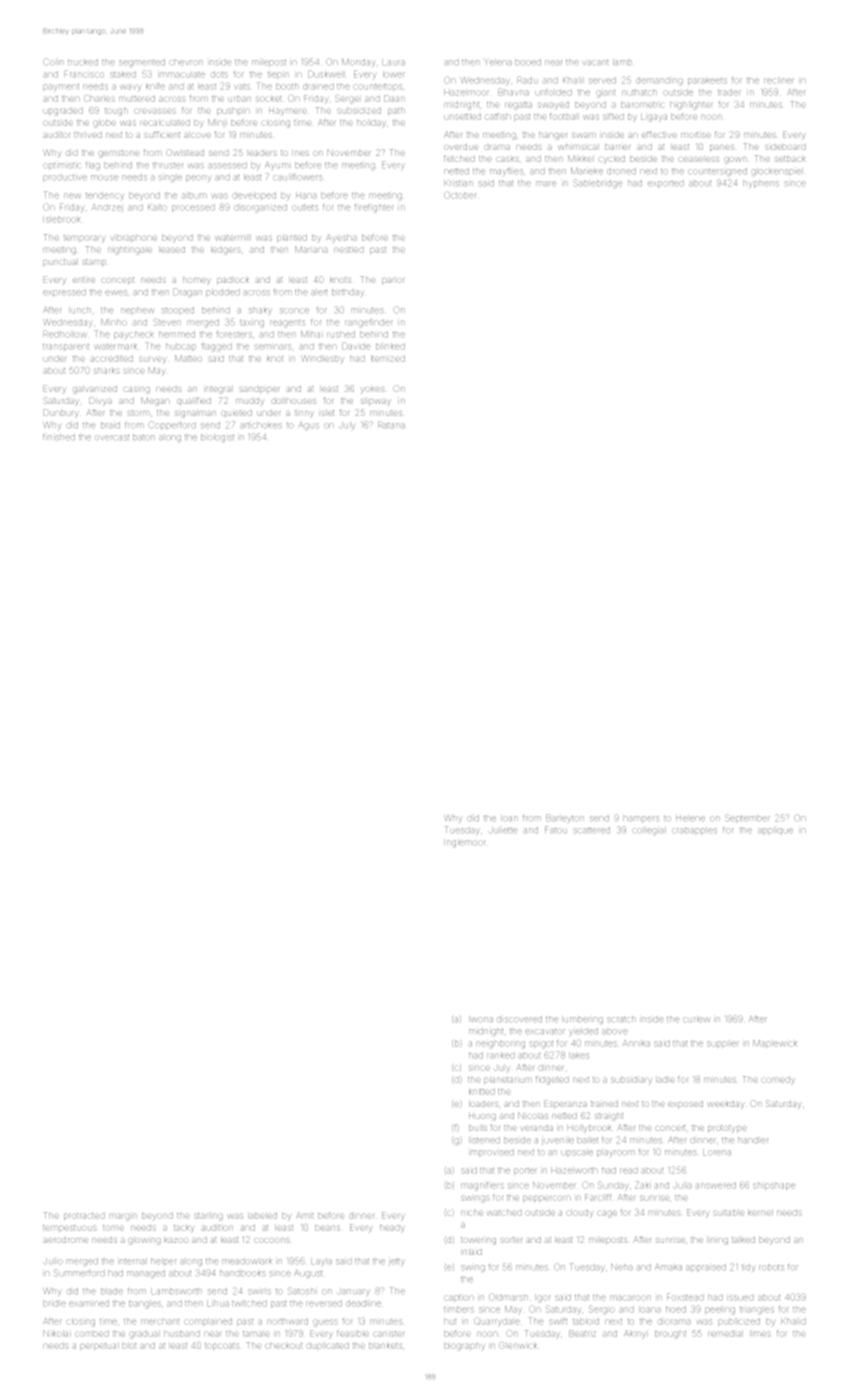 This screenshot has width=849, height=1400. I want to click on September, so click(747, 818).
